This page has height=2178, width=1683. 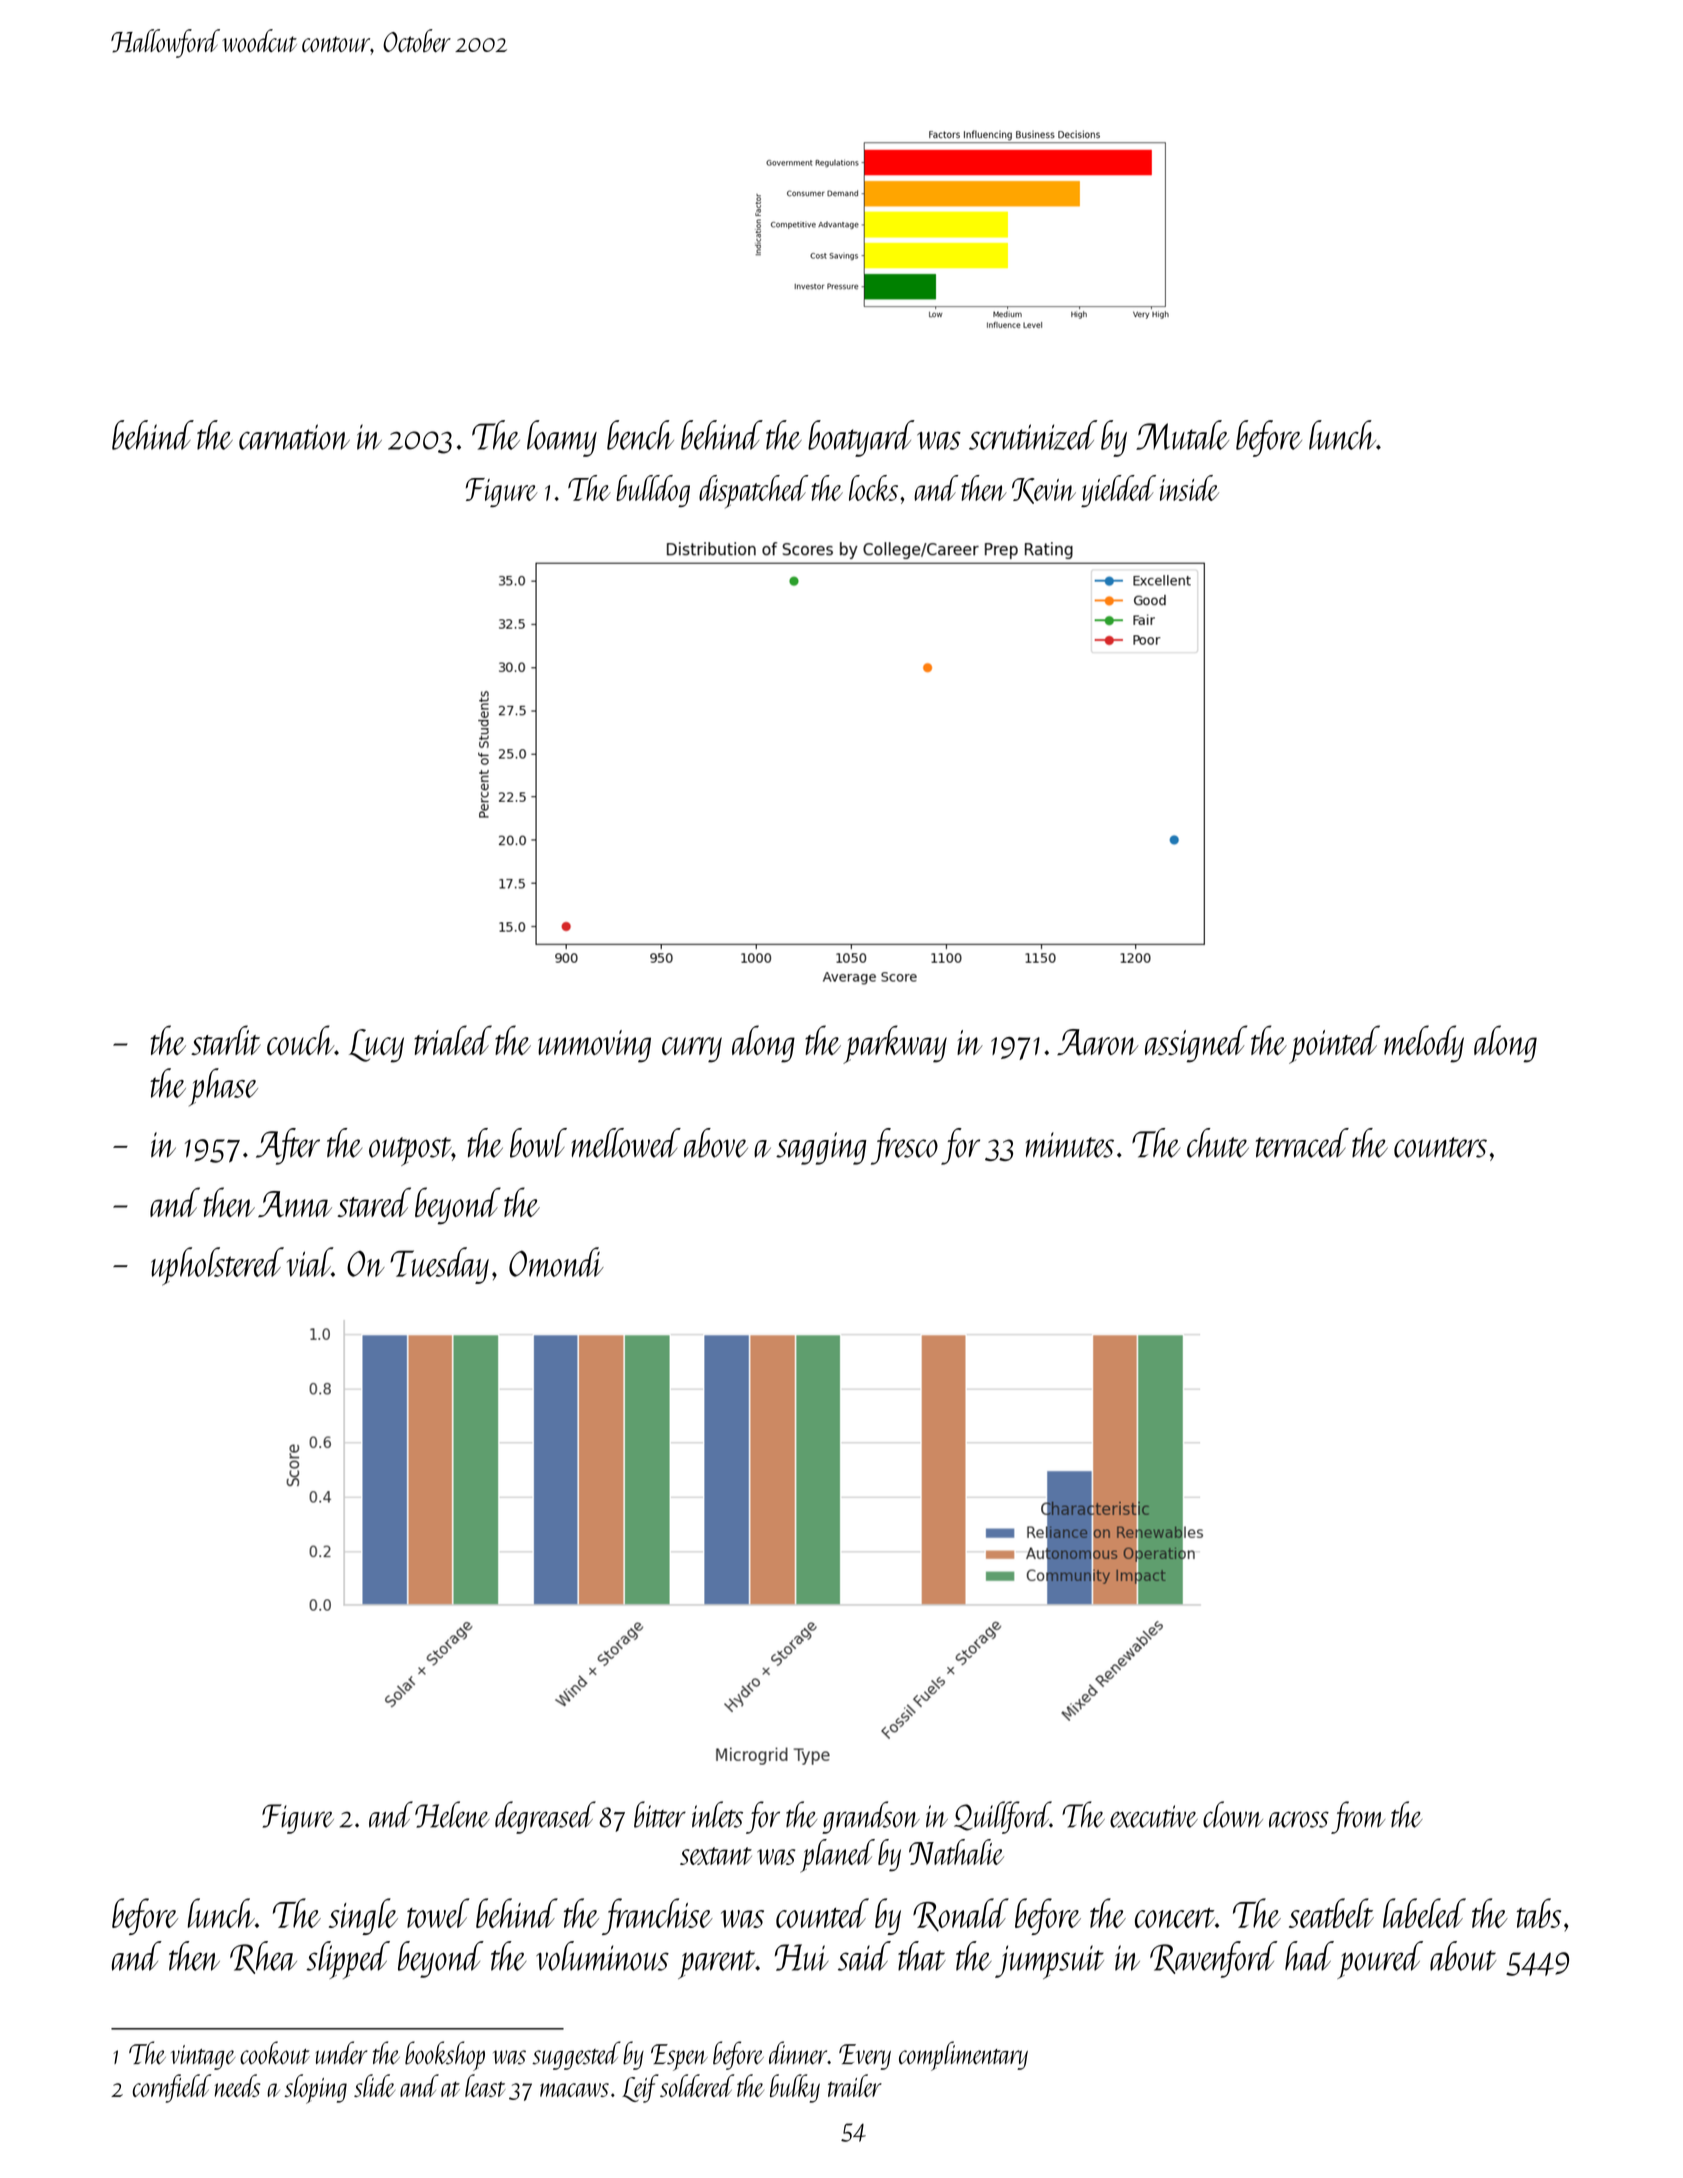 What do you see at coordinates (545, 1817) in the page?
I see `degreased` at bounding box center [545, 1817].
